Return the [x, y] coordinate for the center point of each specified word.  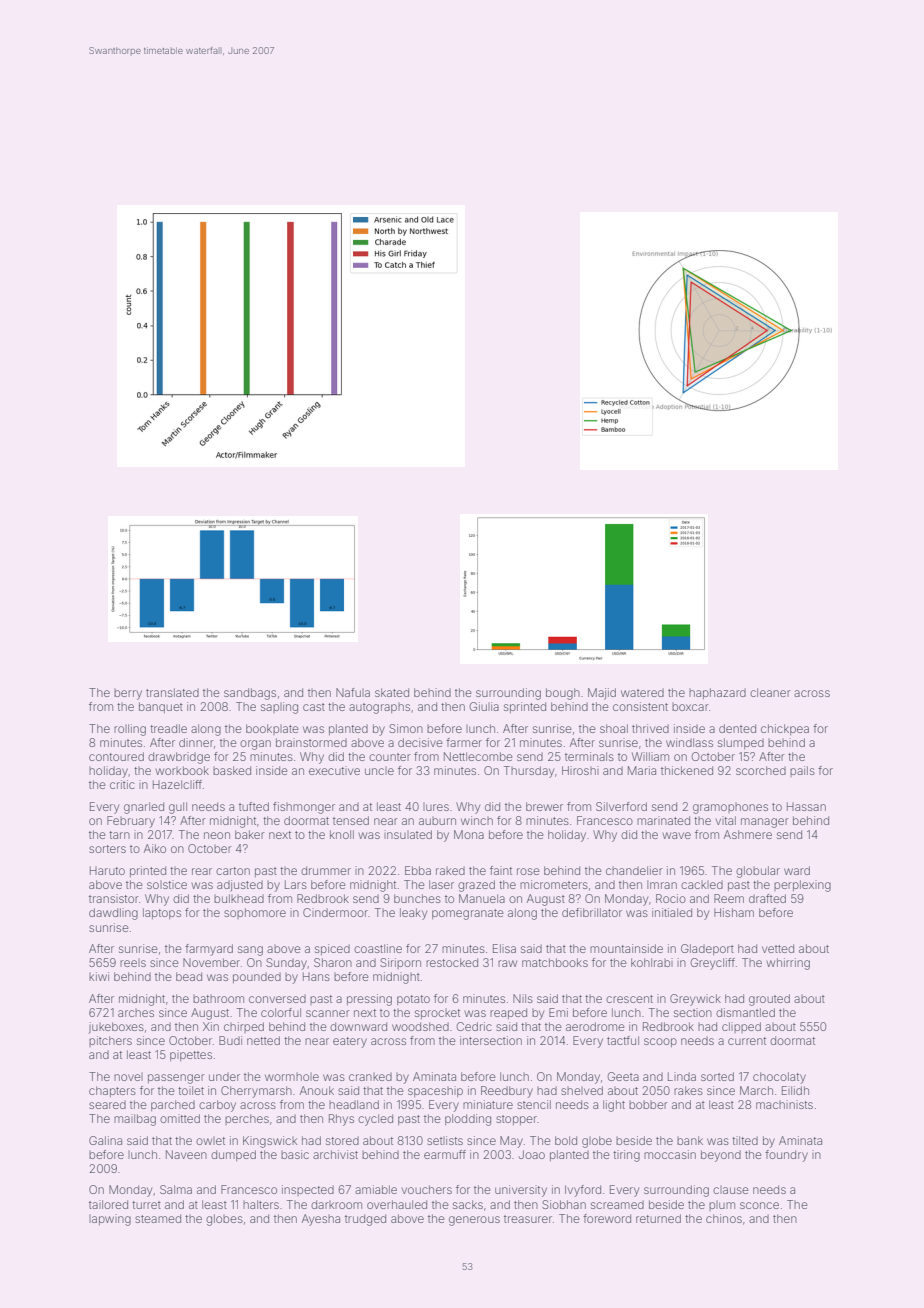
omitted [180, 1118]
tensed [351, 820]
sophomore [255, 913]
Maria [642, 770]
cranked [370, 1076]
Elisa [504, 948]
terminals [589, 756]
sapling [279, 708]
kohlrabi [652, 962]
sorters [107, 849]
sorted [717, 1076]
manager [765, 823]
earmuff [445, 1154]
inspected [308, 1190]
